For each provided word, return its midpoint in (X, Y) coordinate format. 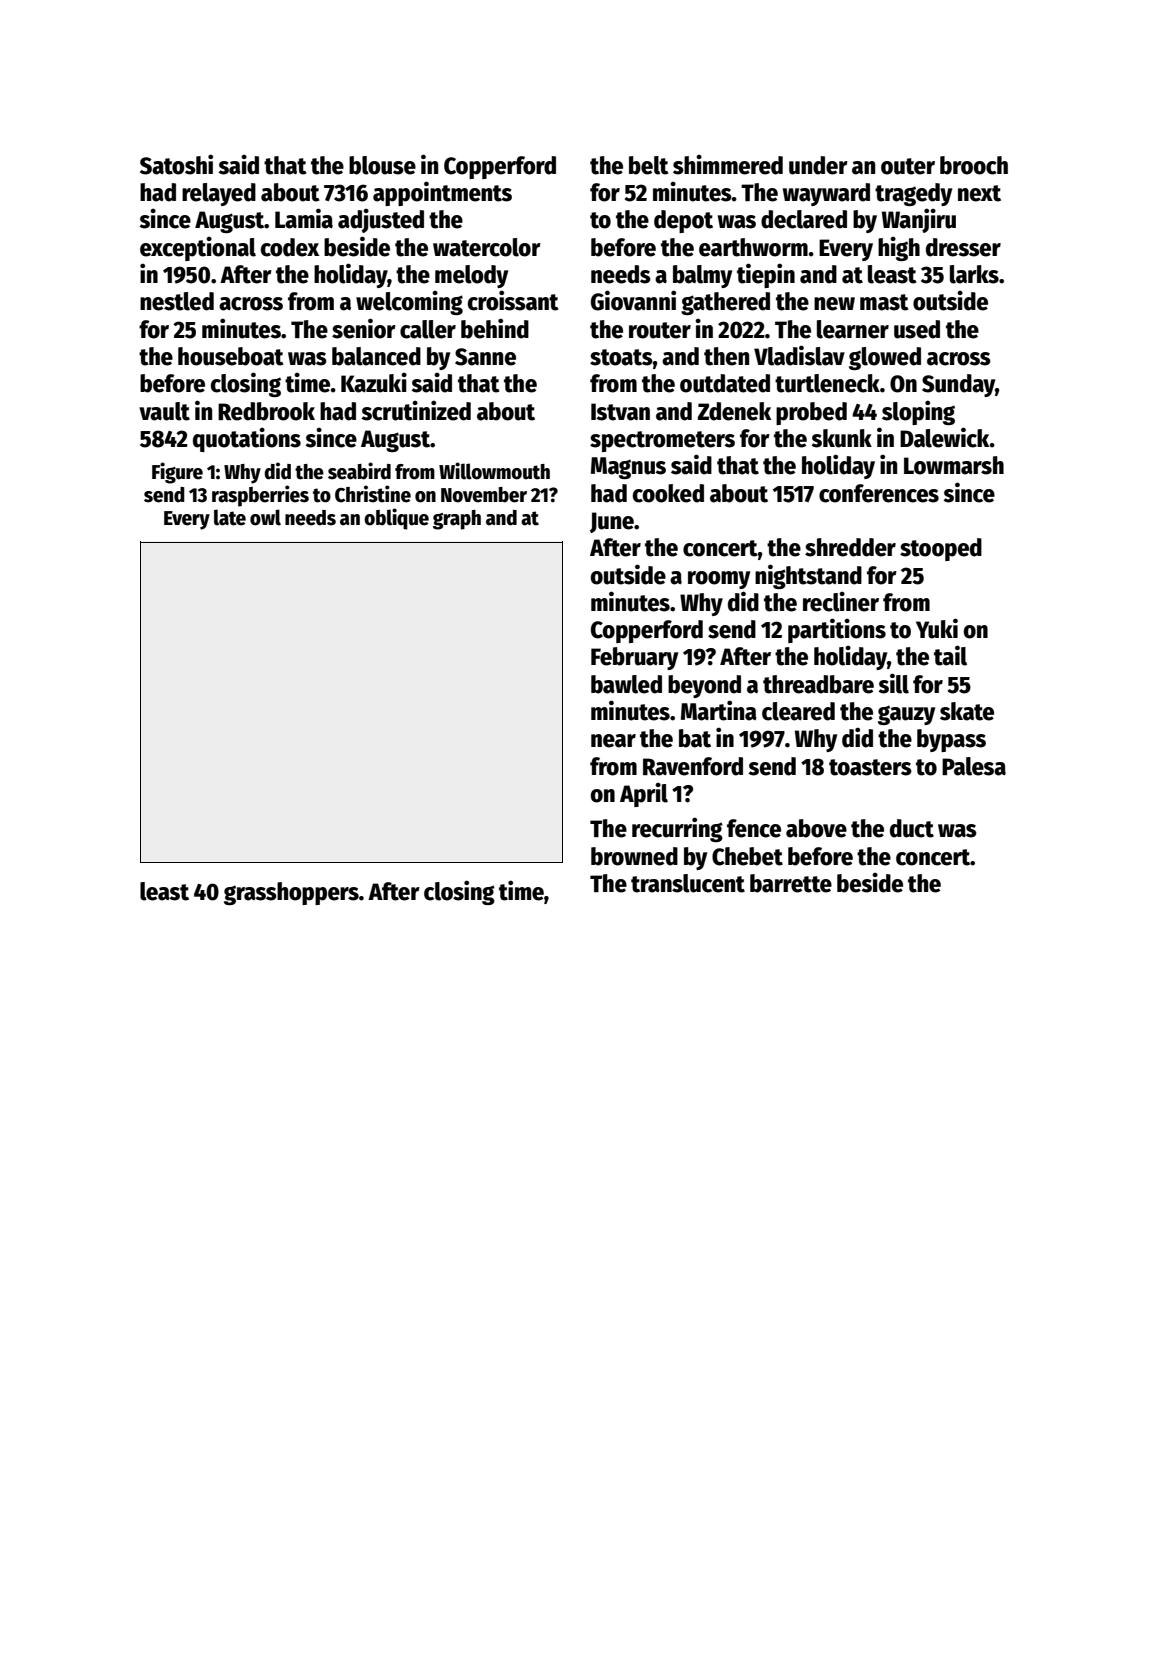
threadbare (818, 684)
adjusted (381, 220)
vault (164, 411)
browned (634, 856)
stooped (941, 549)
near (613, 741)
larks (974, 274)
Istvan (620, 412)
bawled (626, 684)
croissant (513, 300)
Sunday (958, 385)
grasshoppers (291, 893)
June (612, 522)
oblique (396, 519)
